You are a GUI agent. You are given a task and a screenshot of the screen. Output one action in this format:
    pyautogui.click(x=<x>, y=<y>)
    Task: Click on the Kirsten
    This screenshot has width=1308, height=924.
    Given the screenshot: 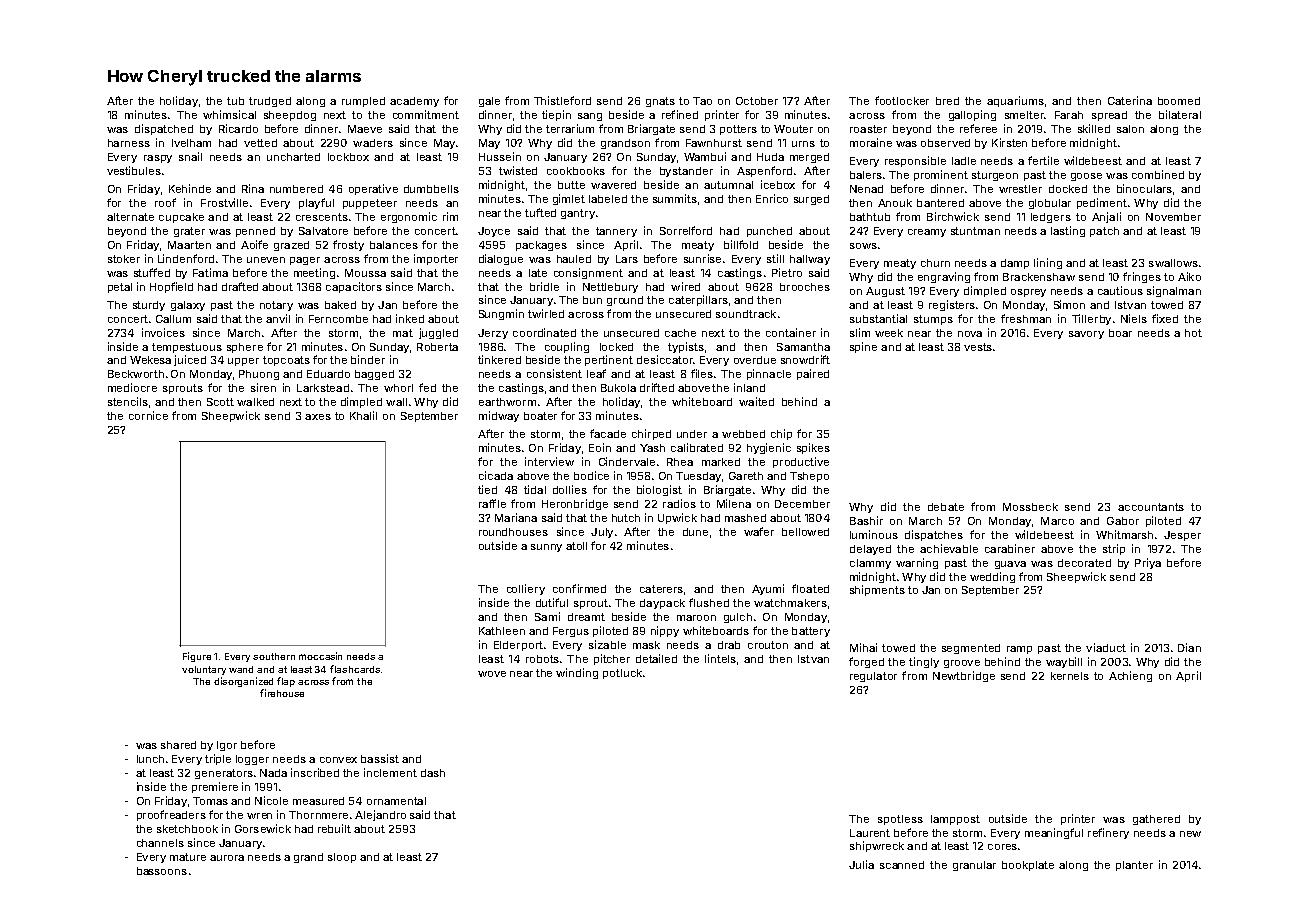 What is the action you would take?
    pyautogui.click(x=1009, y=142)
